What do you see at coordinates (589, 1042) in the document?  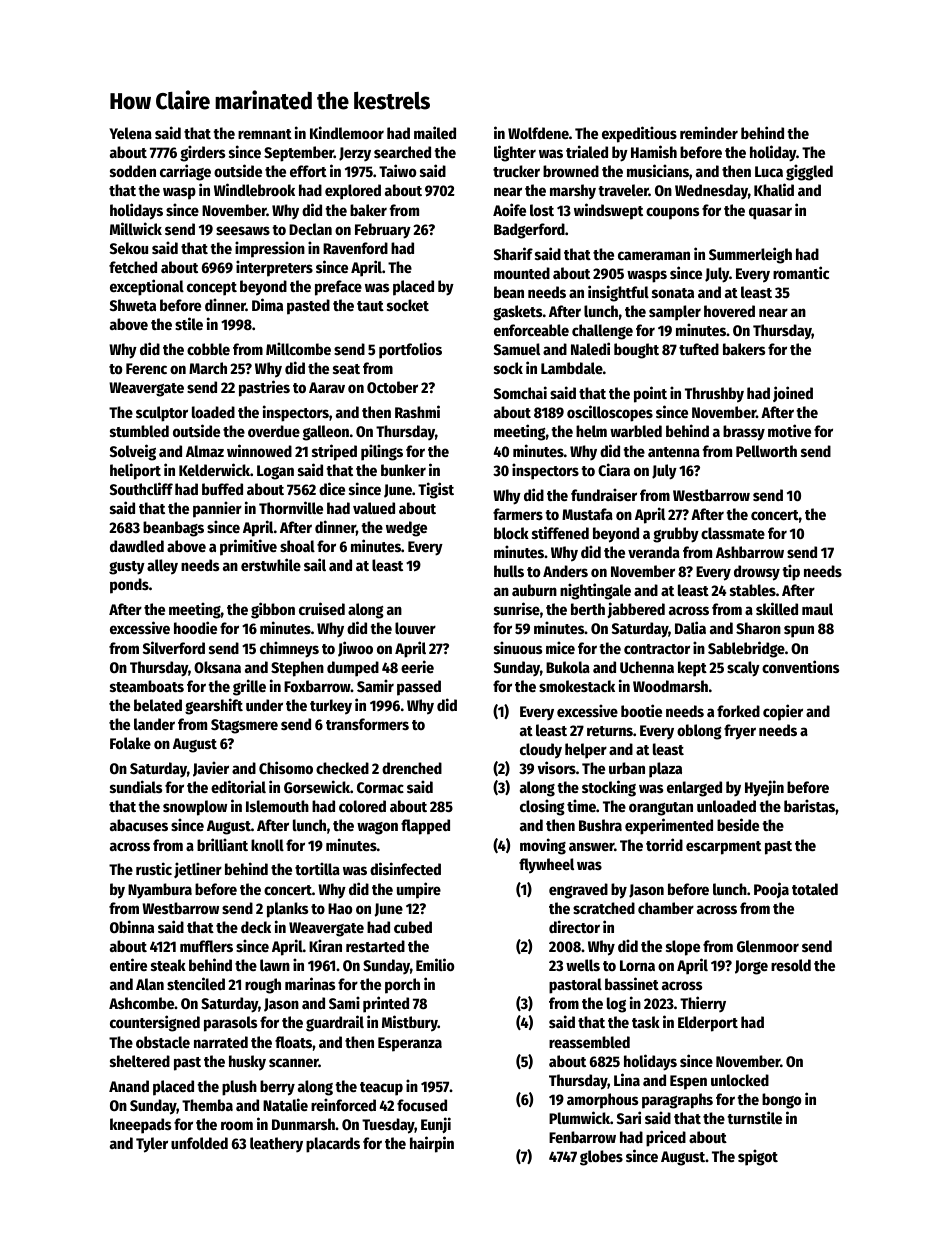 I see `reassembled` at bounding box center [589, 1042].
